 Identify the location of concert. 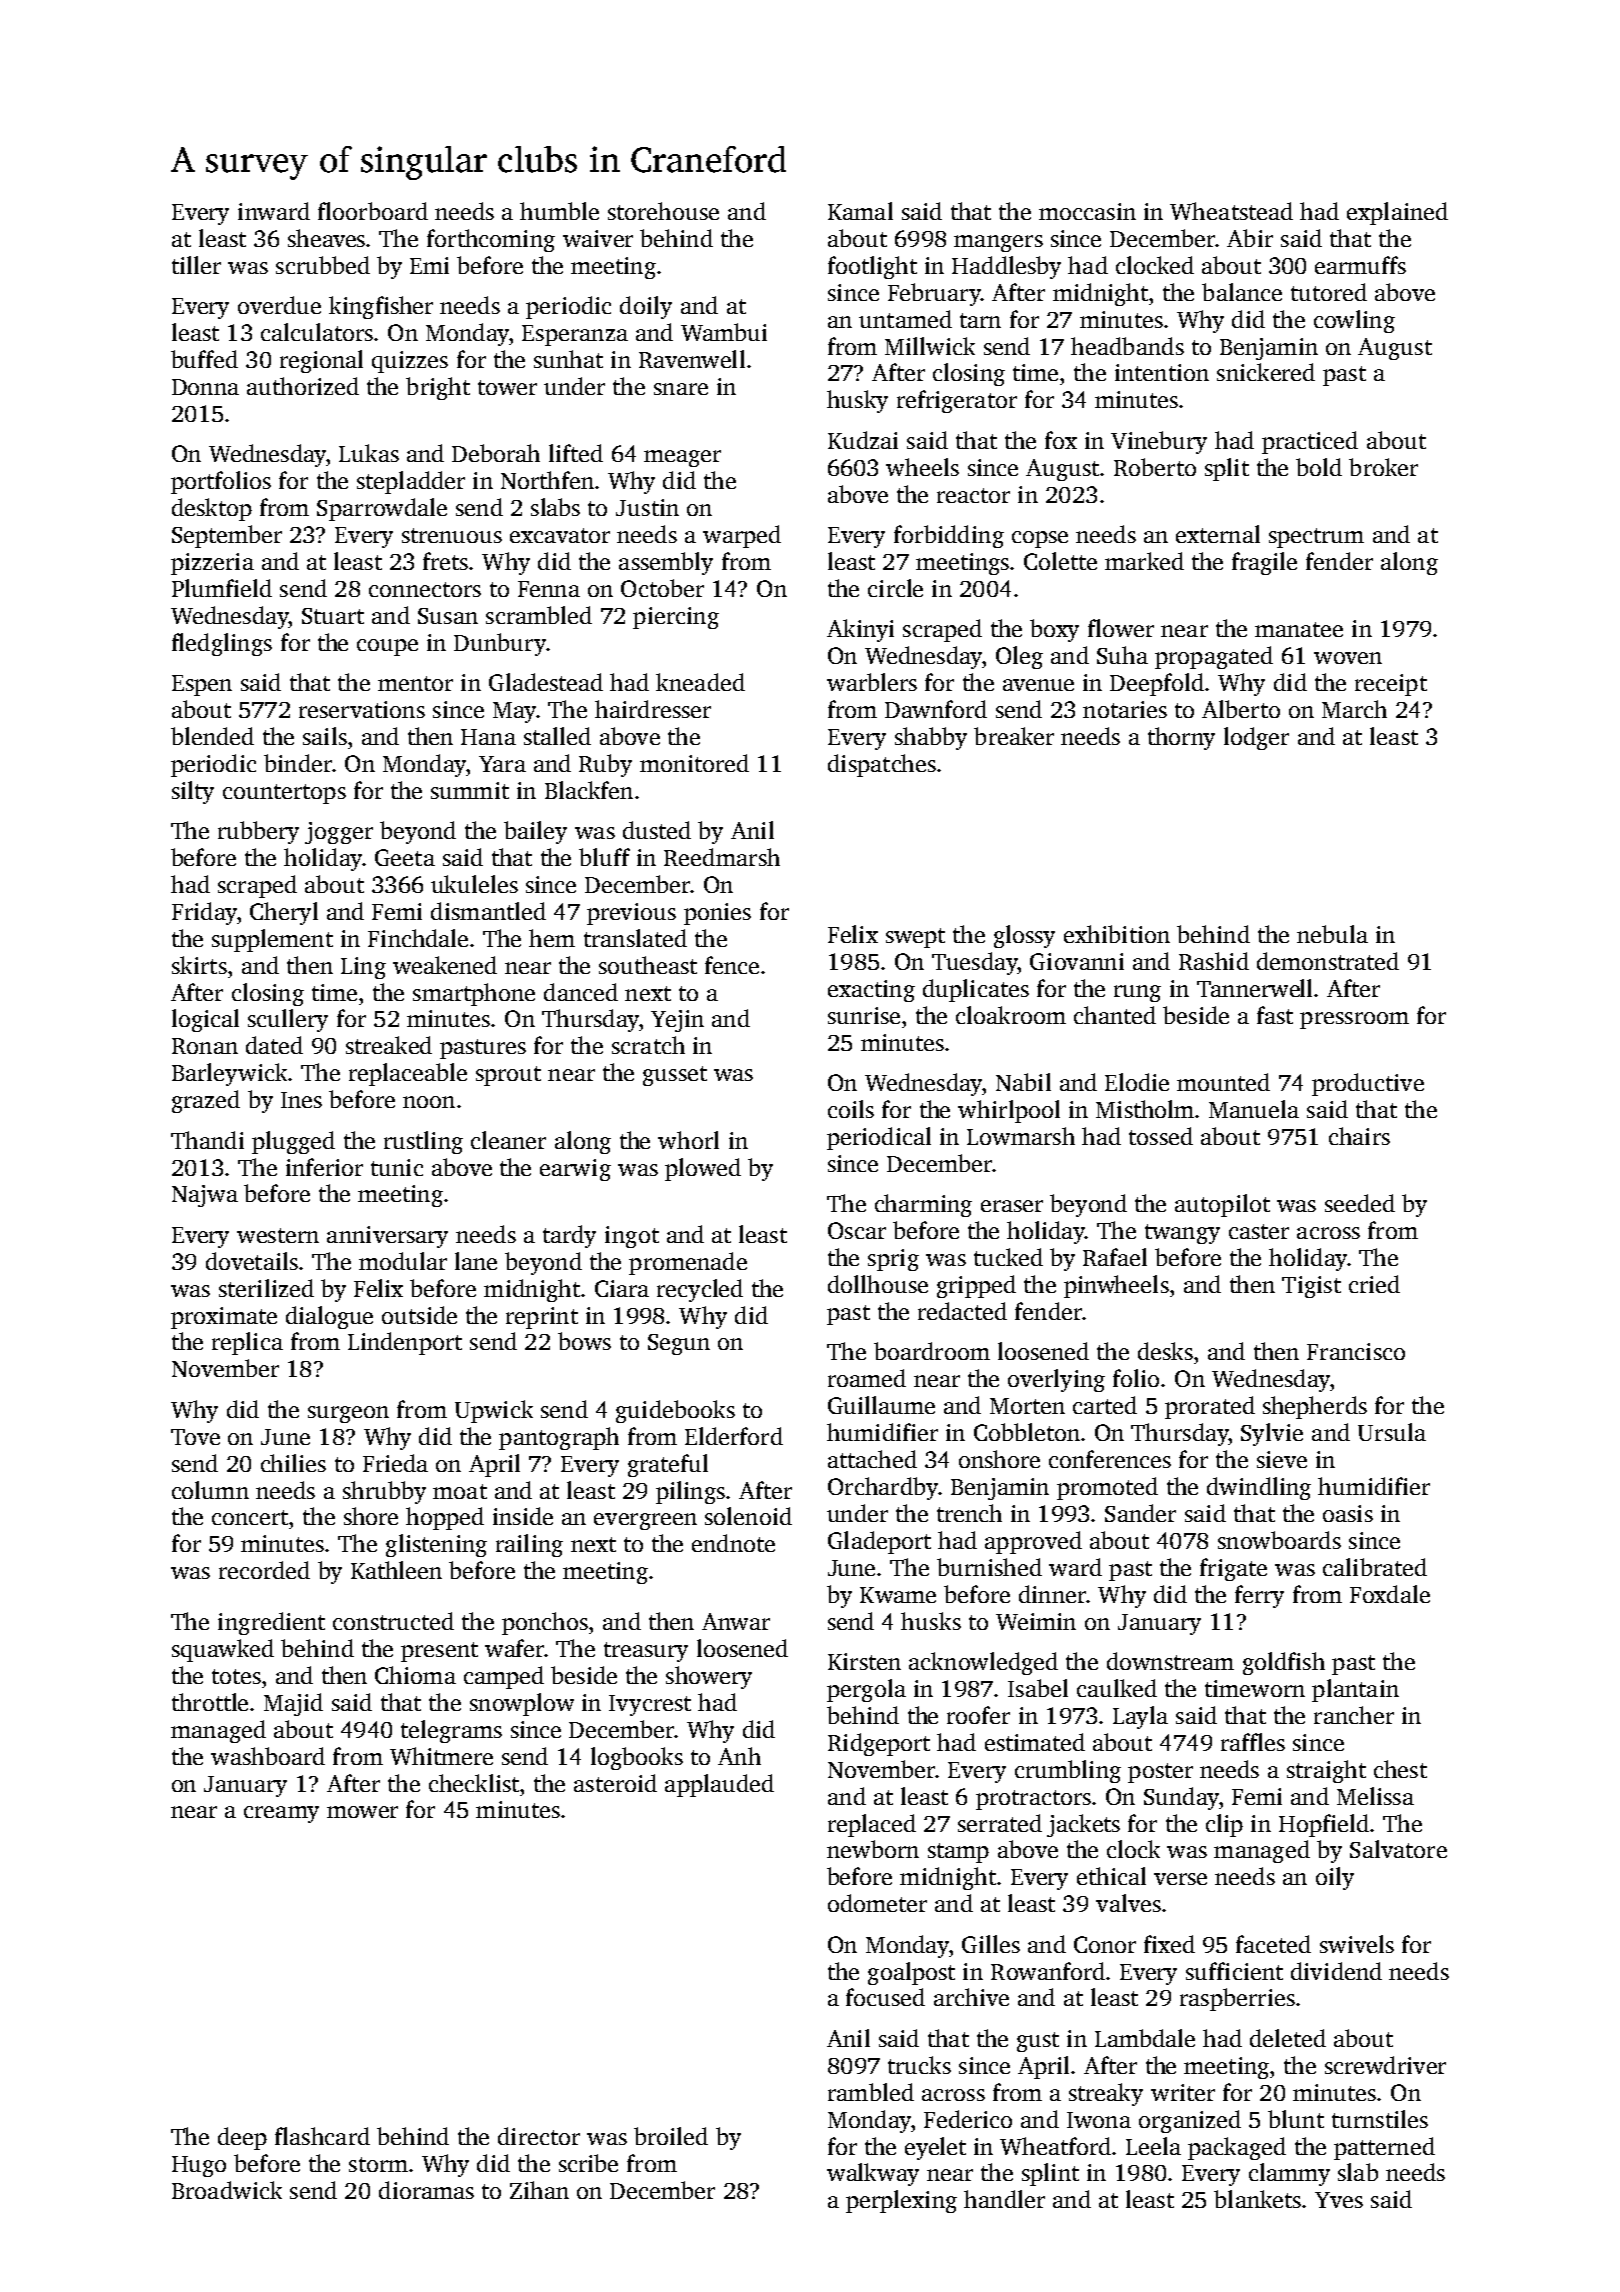
(250, 1517).
